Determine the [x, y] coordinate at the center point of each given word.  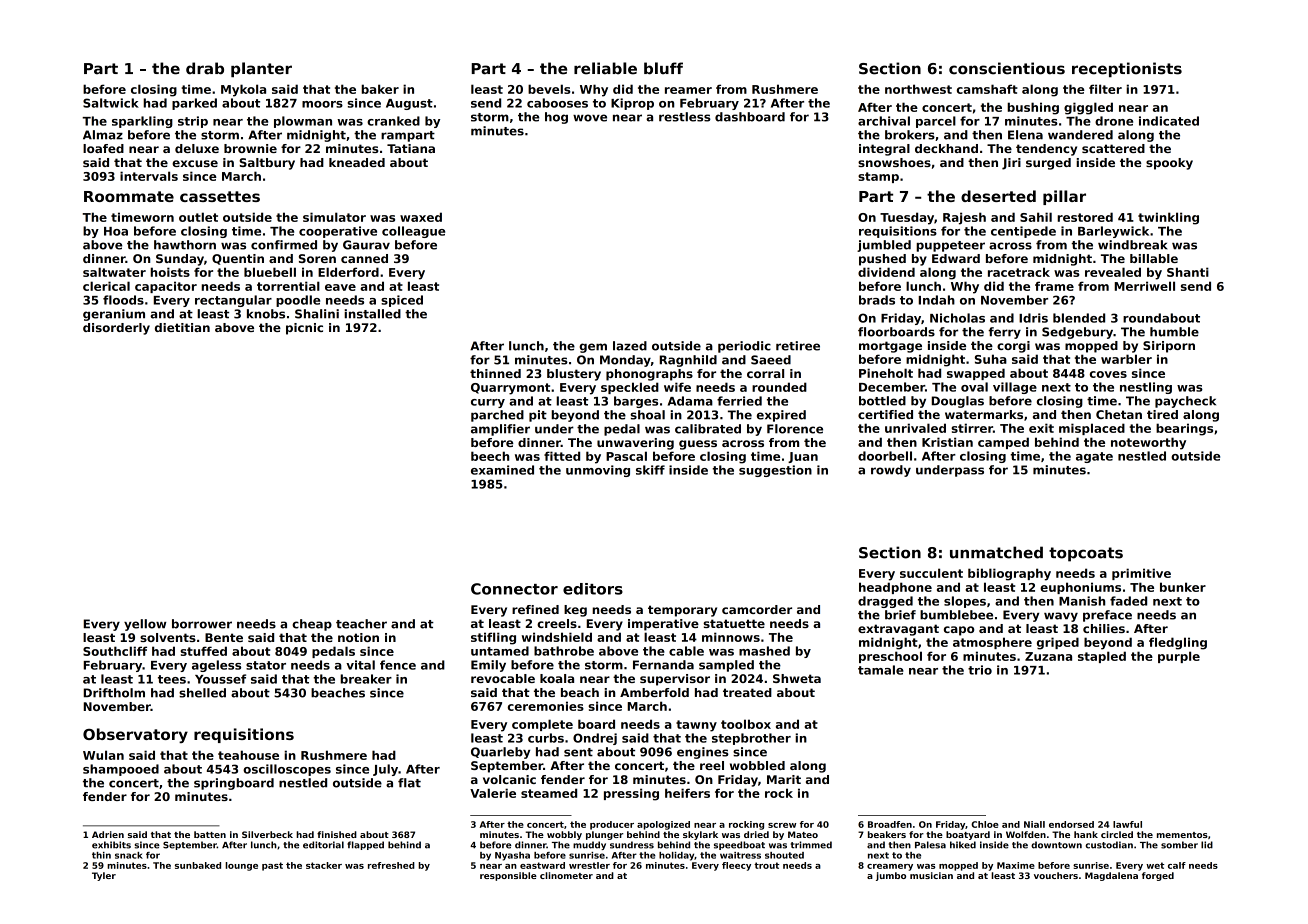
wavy [1061, 617]
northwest [918, 89]
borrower [202, 624]
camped [1003, 443]
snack [129, 855]
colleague [413, 232]
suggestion [775, 471]
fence [398, 665]
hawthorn [185, 245]
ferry [1004, 333]
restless [685, 117]
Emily [488, 666]
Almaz [103, 135]
